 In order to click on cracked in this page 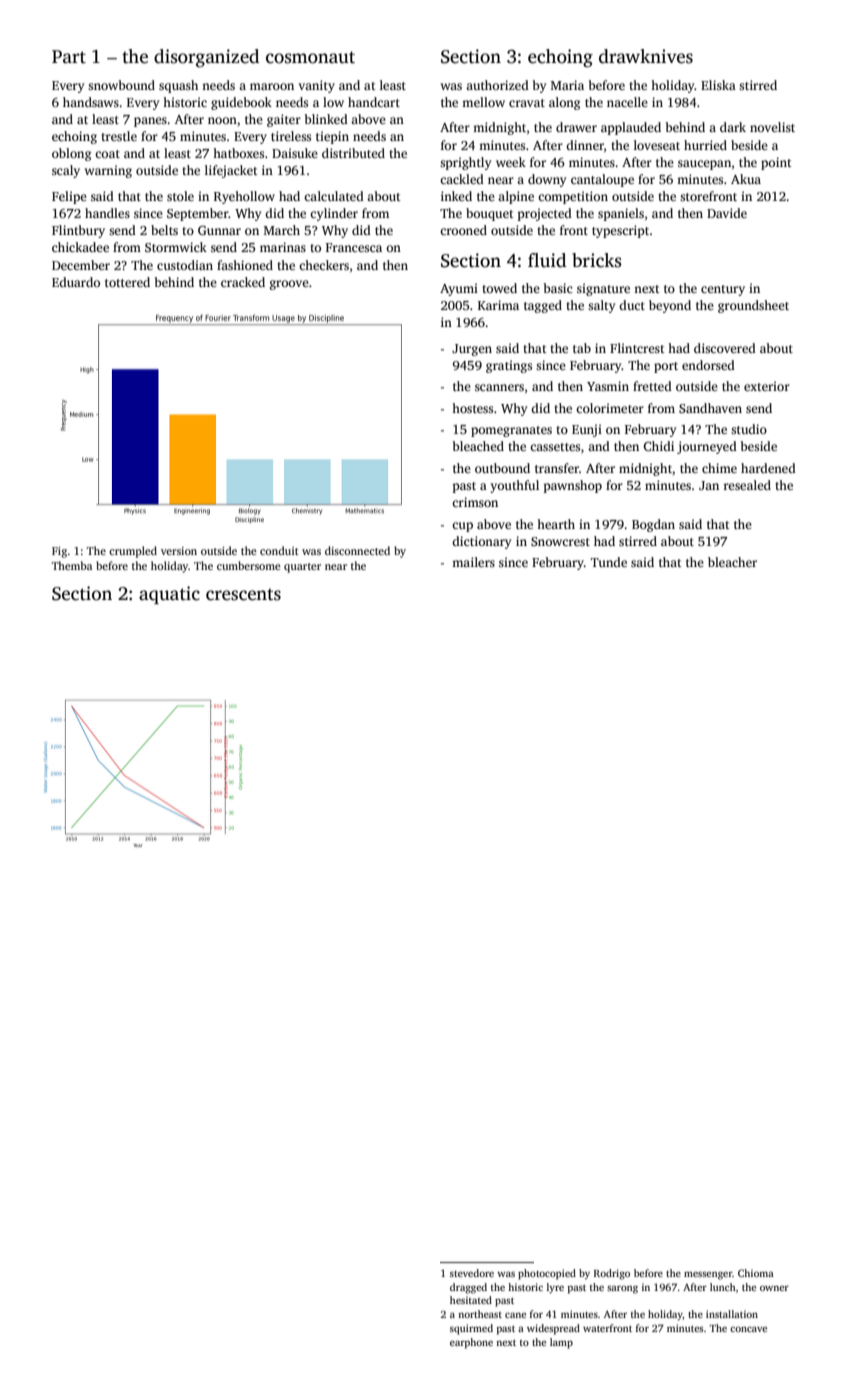, I will do `click(243, 282)`.
